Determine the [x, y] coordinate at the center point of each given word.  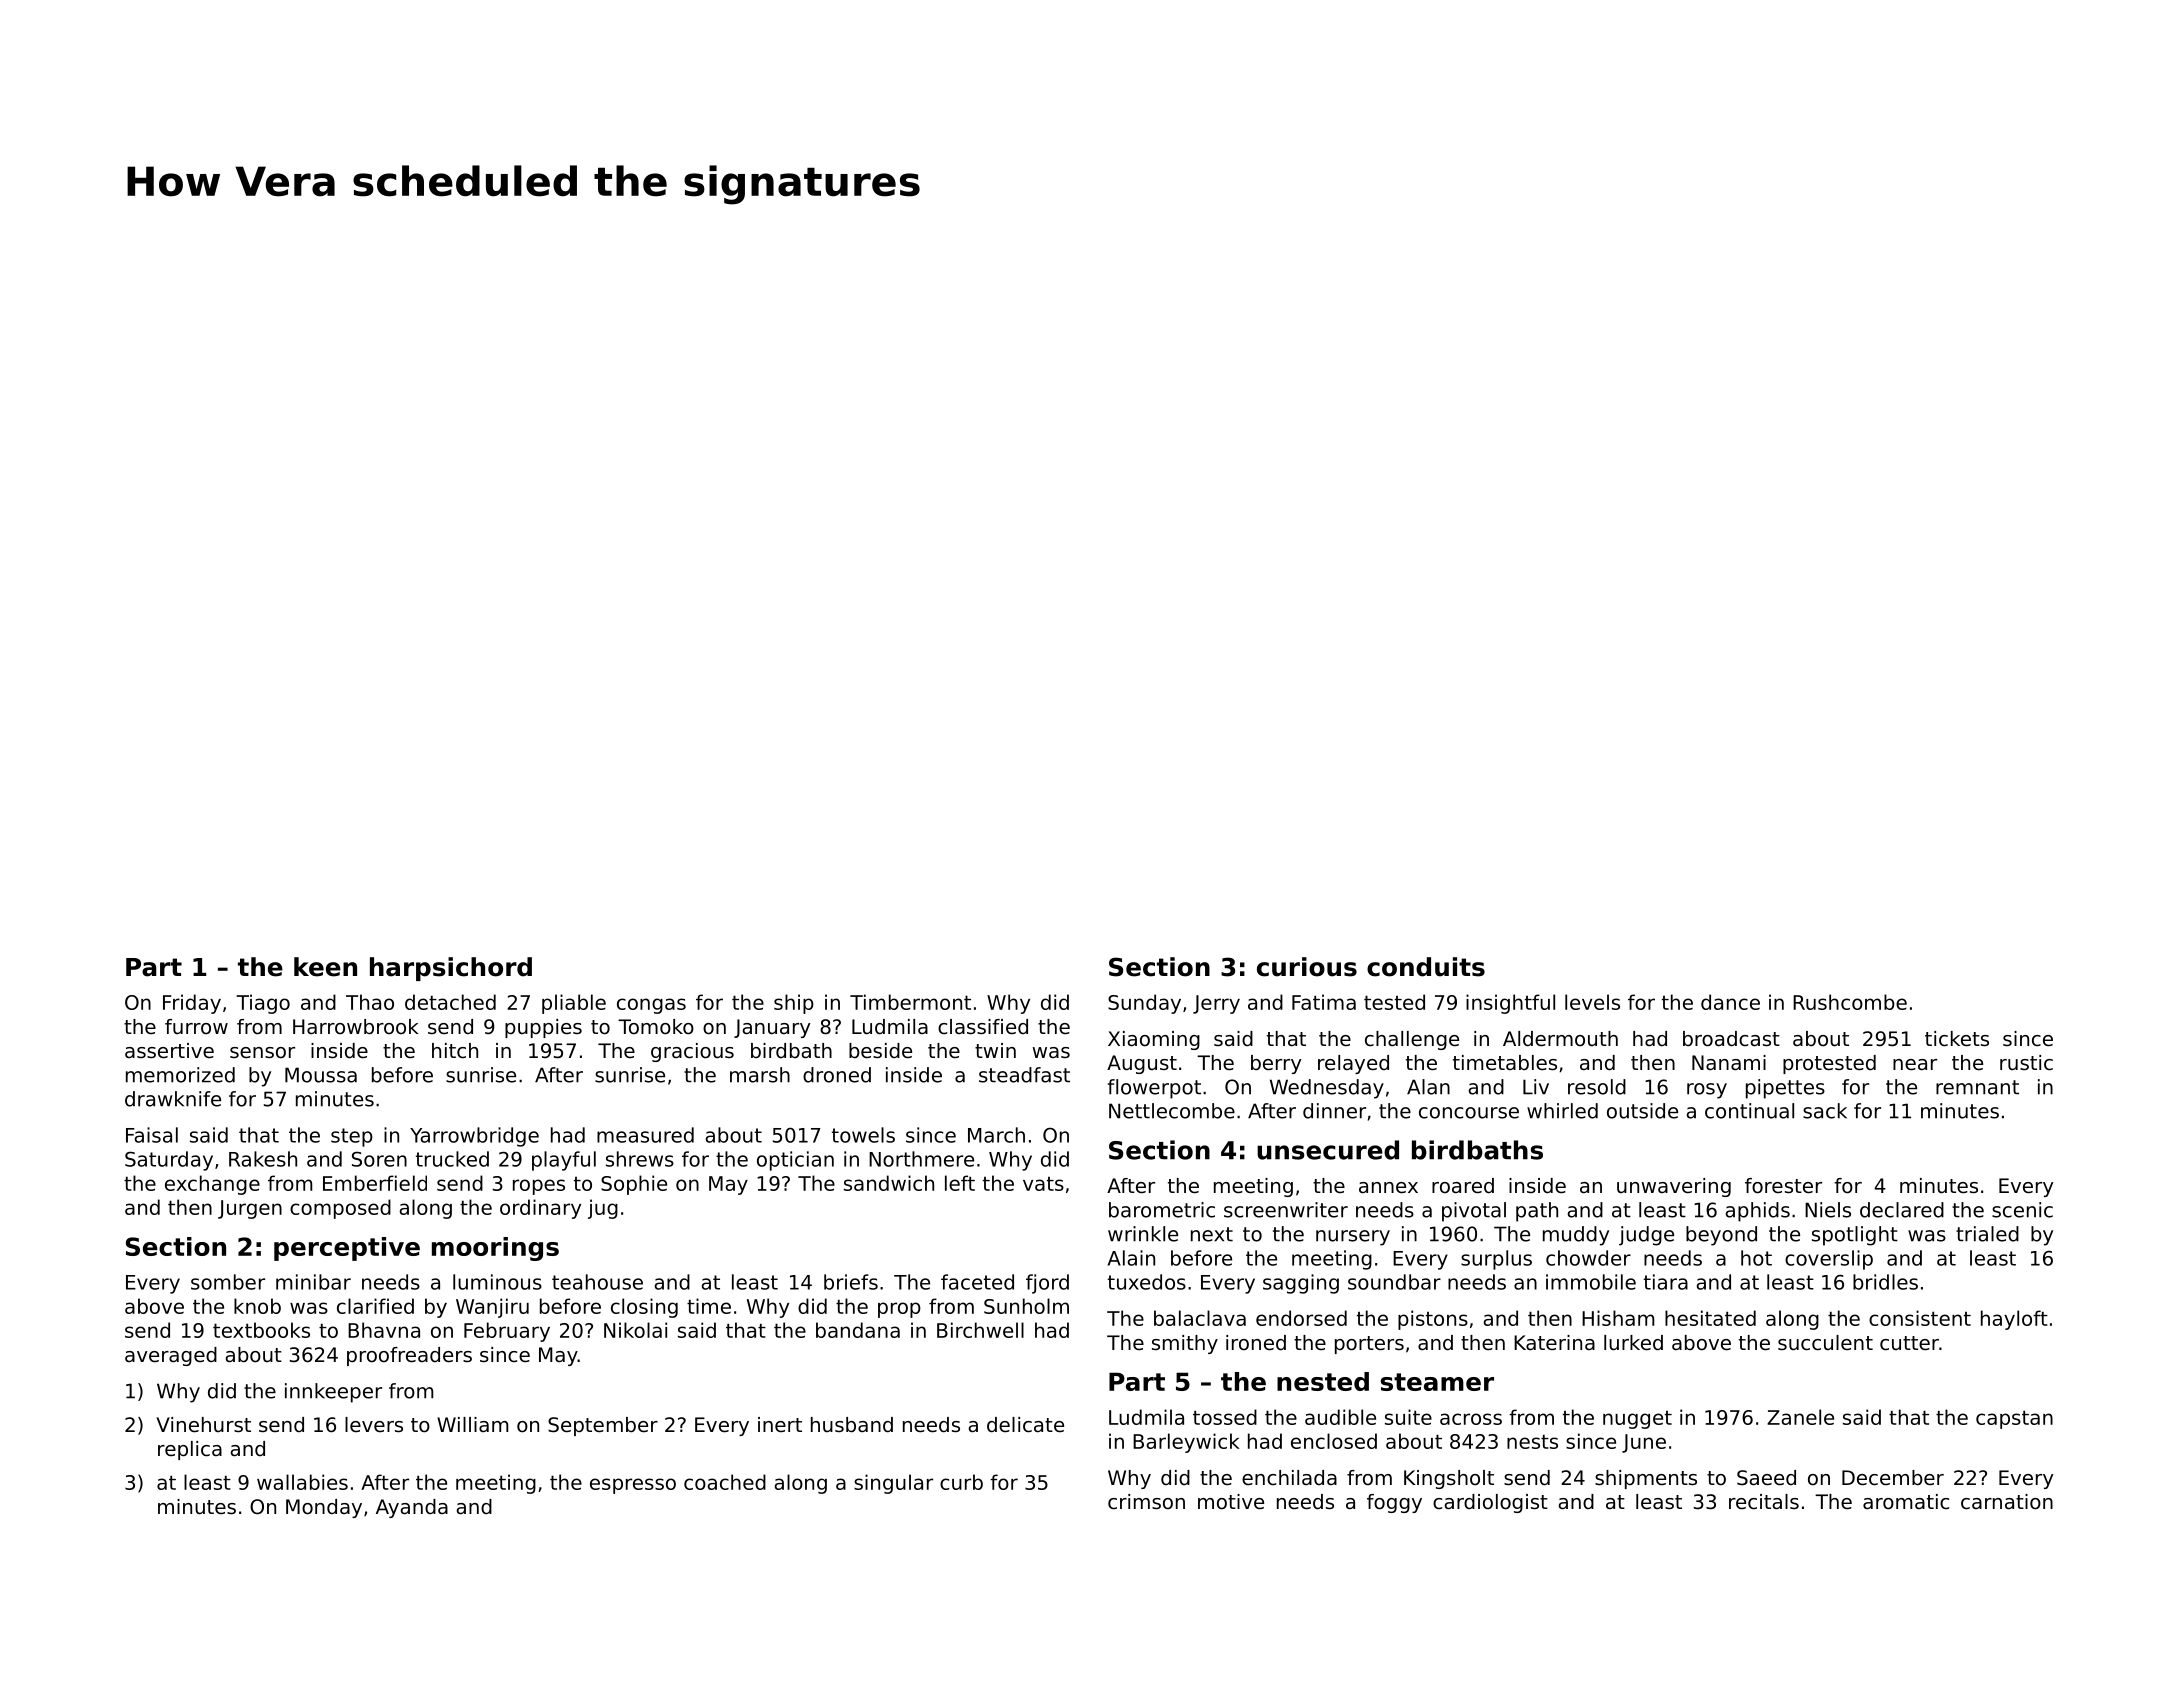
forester [1783, 1186]
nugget [1637, 1420]
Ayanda [412, 1508]
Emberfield [375, 1183]
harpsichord [451, 969]
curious [1307, 967]
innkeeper [333, 1393]
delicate [1025, 1425]
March [996, 1135]
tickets [1957, 1039]
